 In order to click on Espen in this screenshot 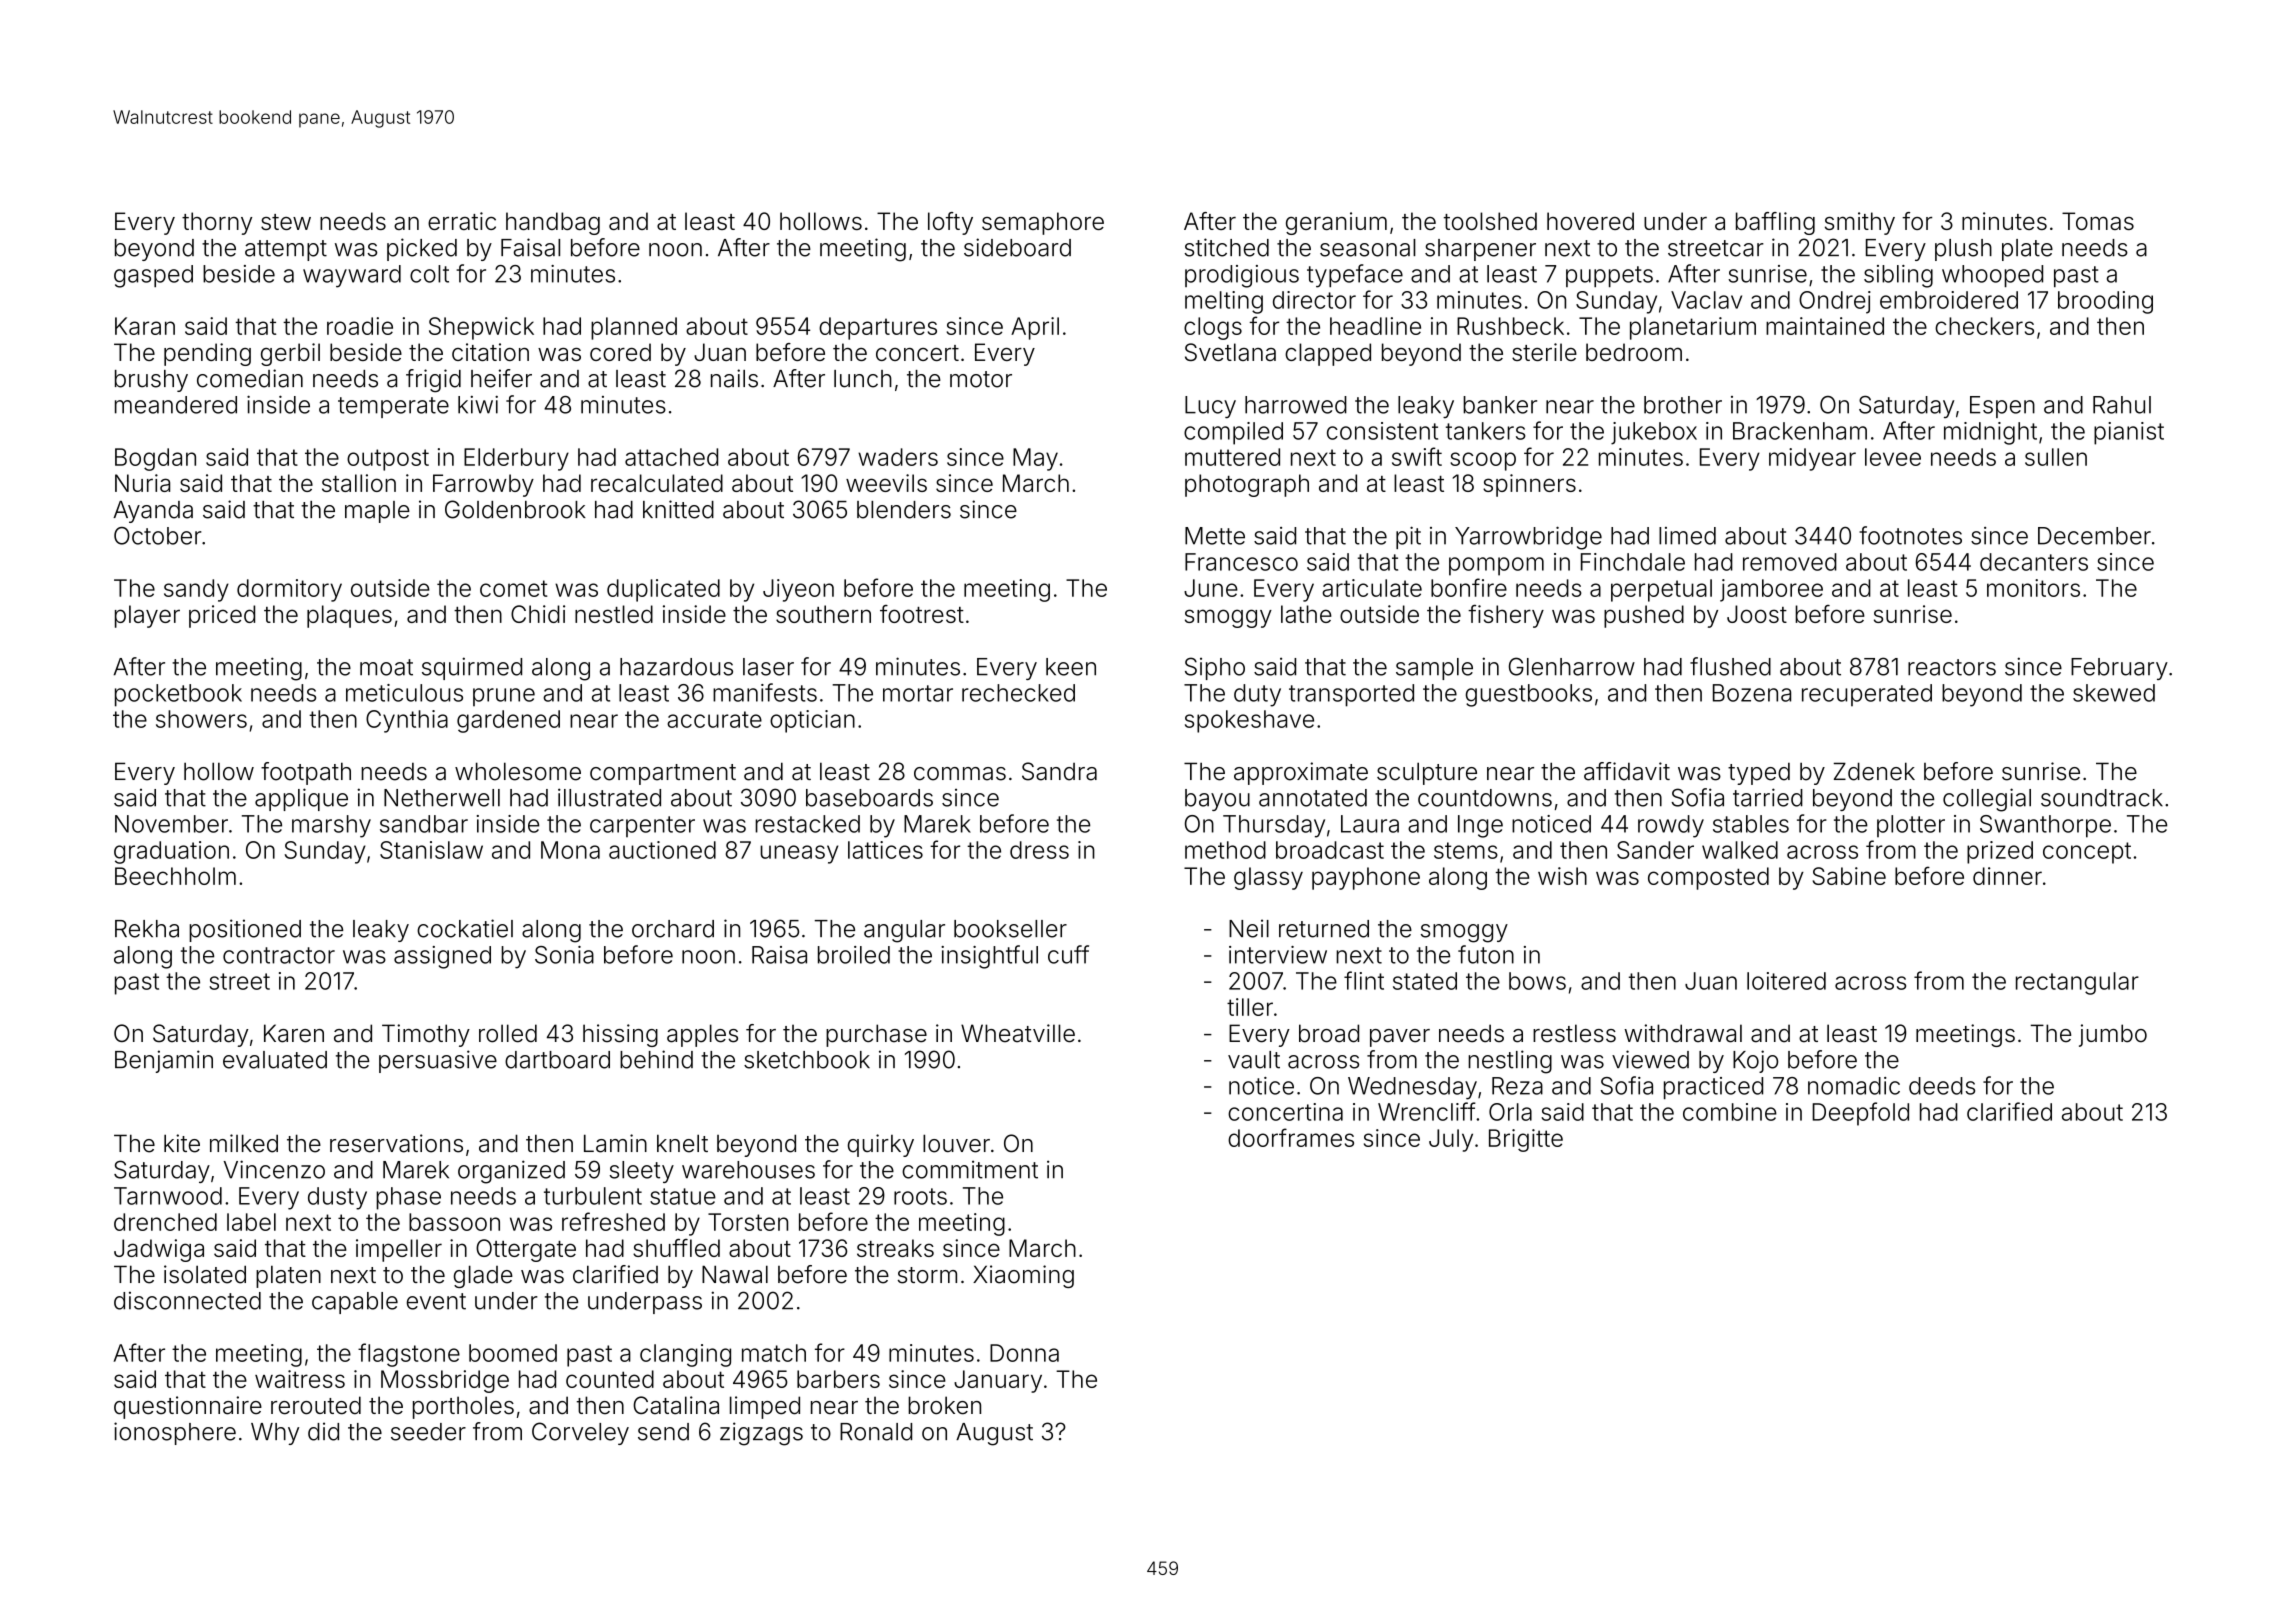, I will do `click(2002, 407)`.
